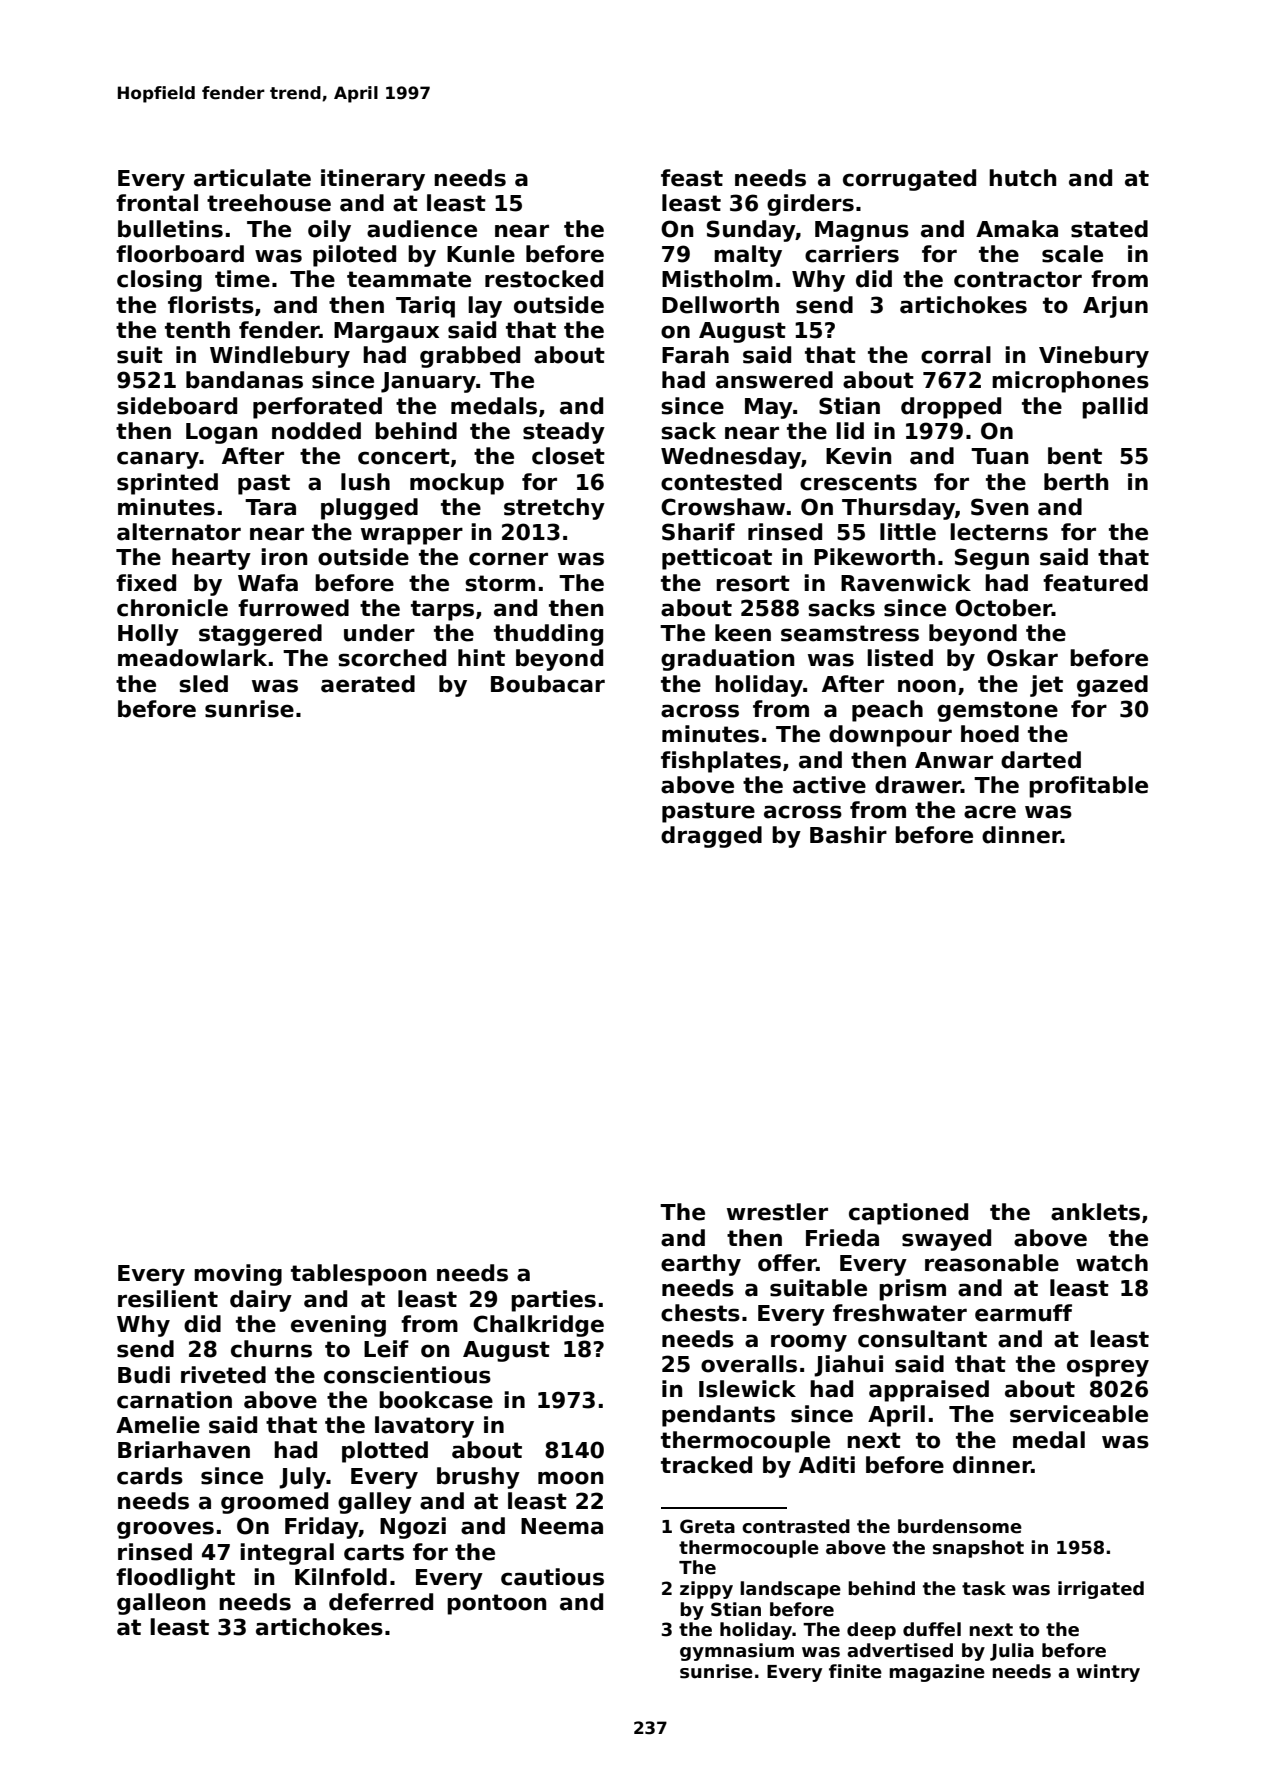  I want to click on microphones, so click(1070, 382).
